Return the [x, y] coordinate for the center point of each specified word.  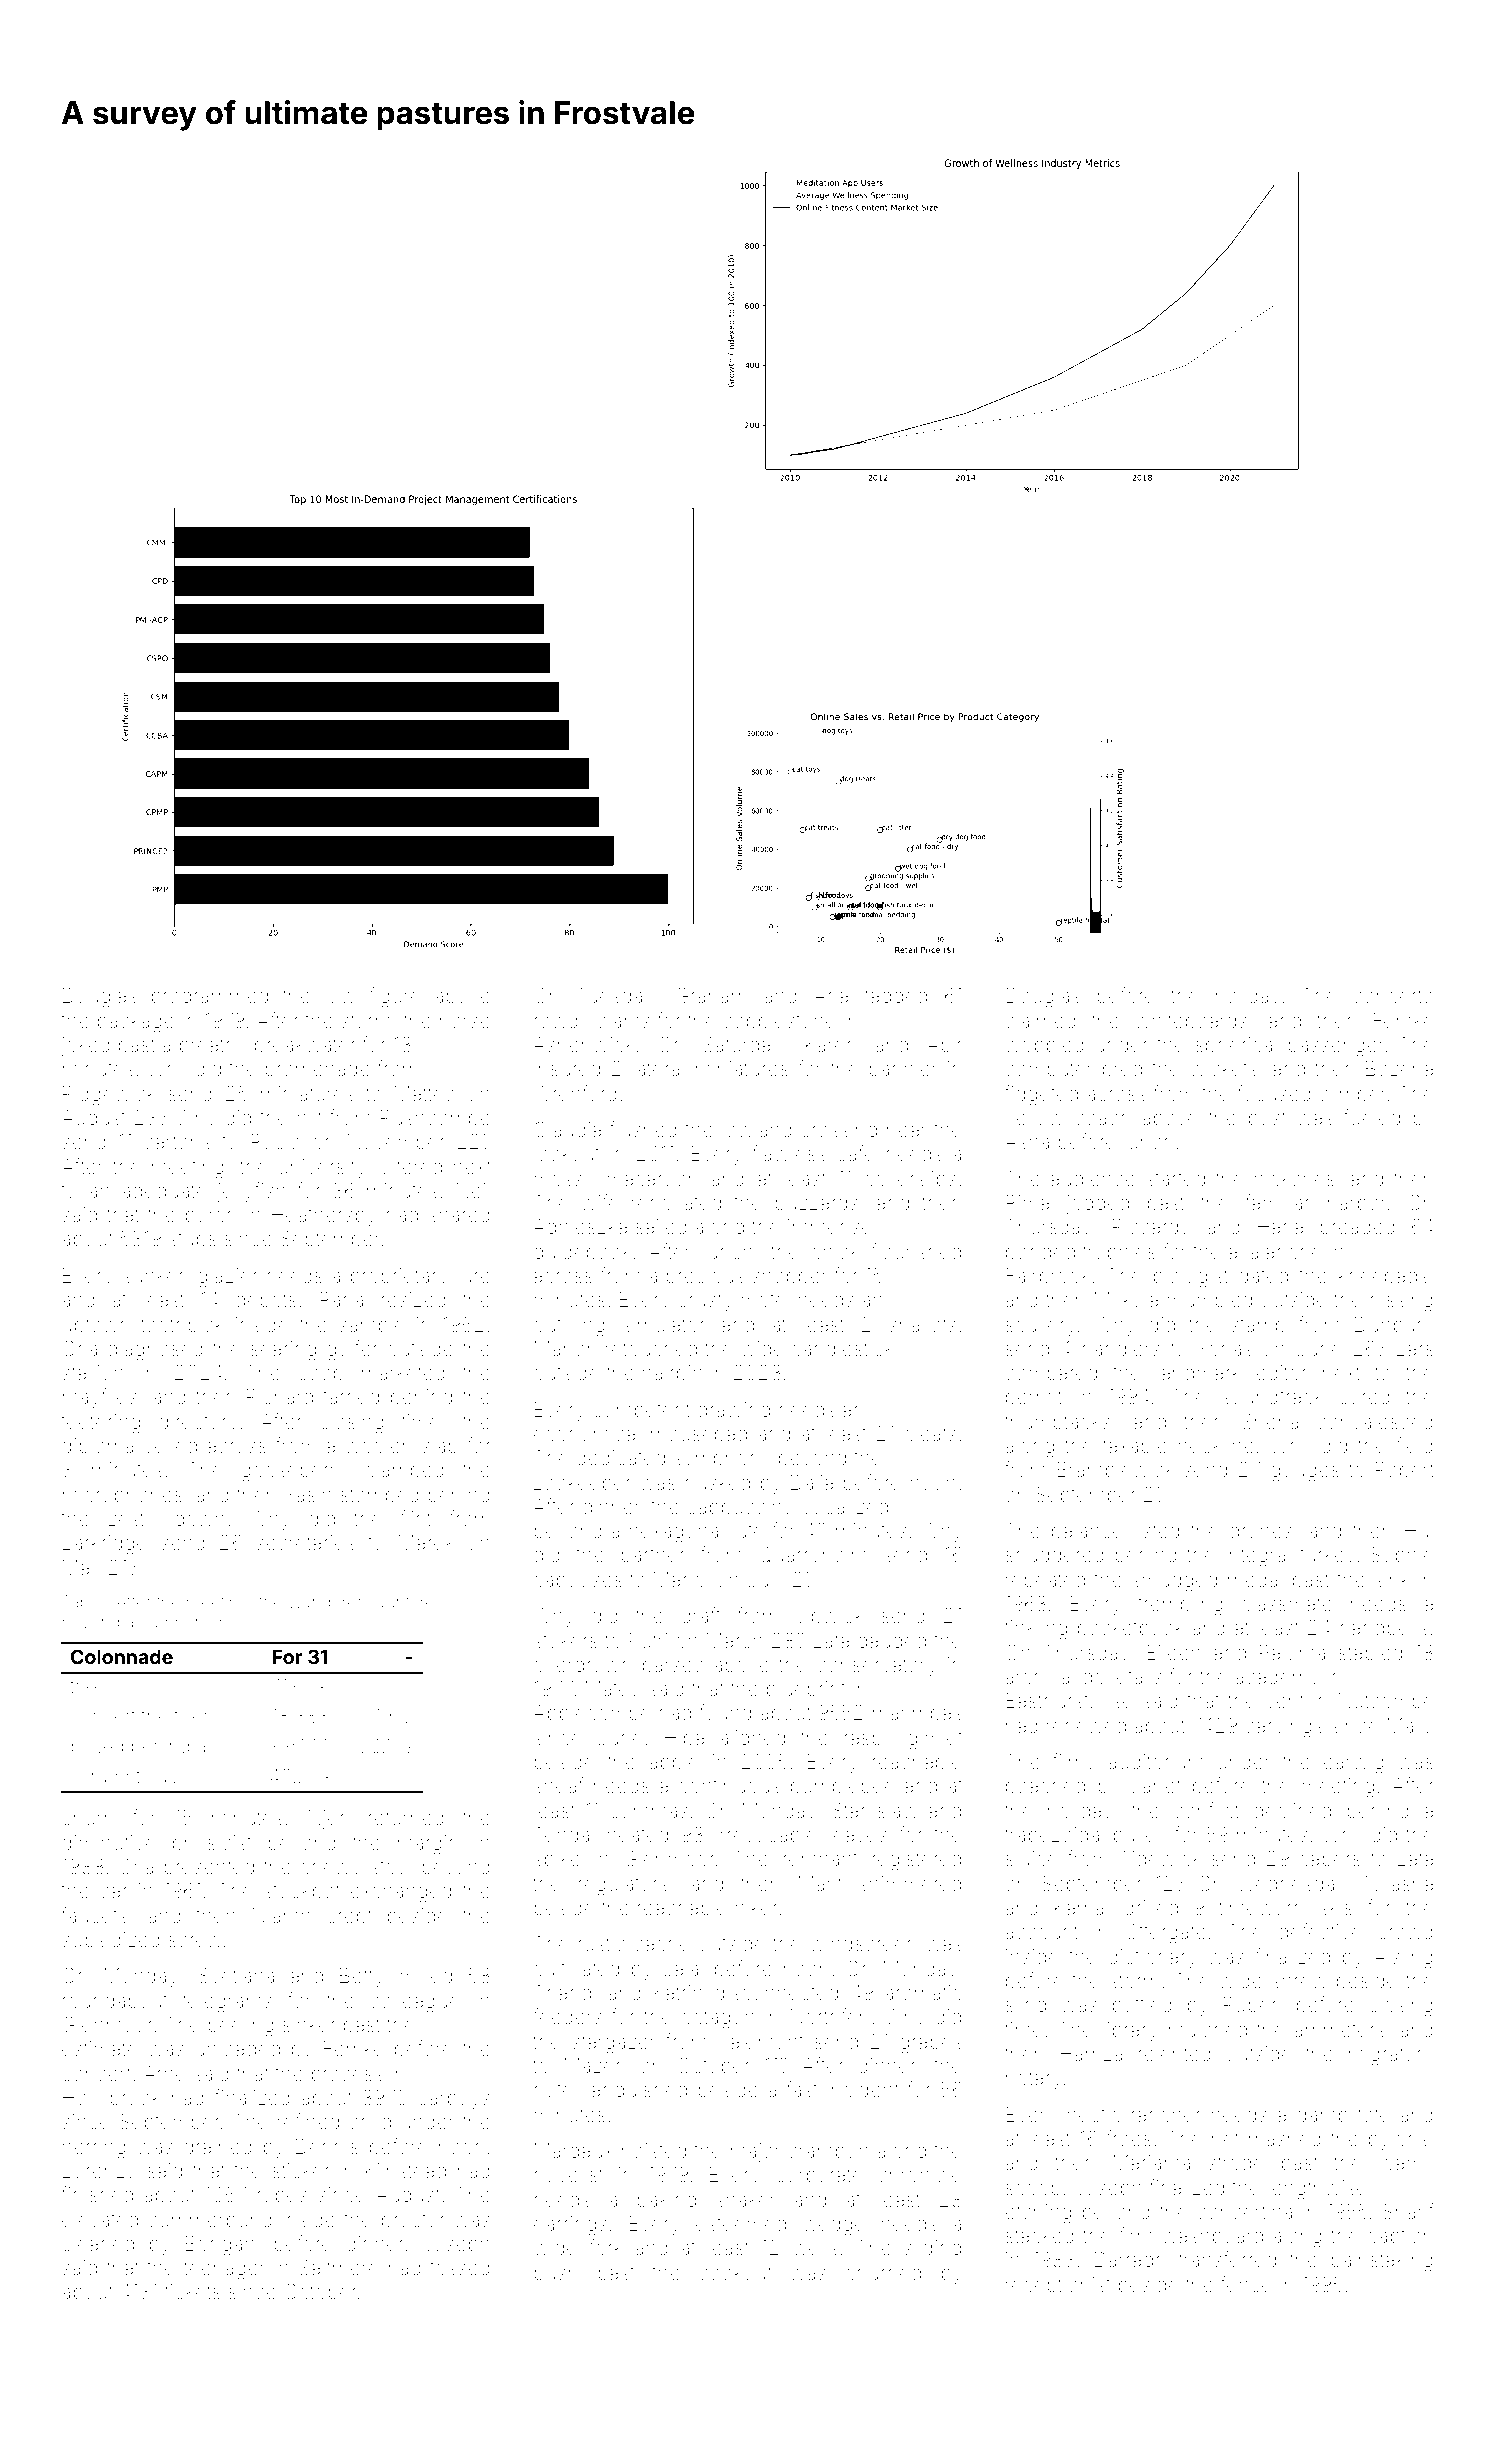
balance [1087, 1530]
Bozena [1399, 1068]
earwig [1353, 1764]
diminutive [109, 1842]
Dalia [812, 1482]
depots [266, 1301]
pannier [903, 1070]
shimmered [910, 1883]
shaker [746, 2199]
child [370, 2121]
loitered [409, 1167]
